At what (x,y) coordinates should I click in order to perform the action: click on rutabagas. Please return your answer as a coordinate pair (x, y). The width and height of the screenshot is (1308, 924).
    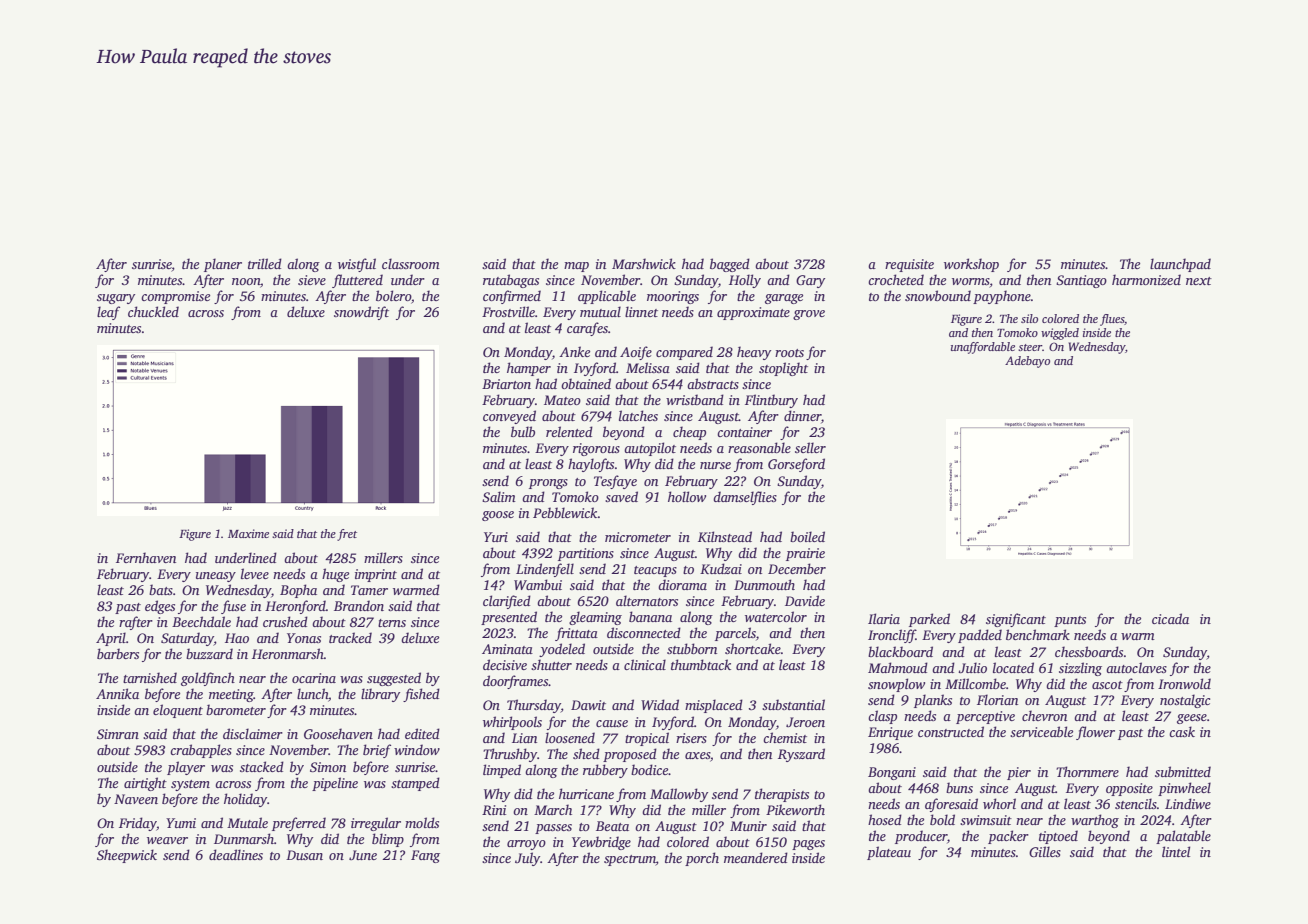
    Looking at the image, I should click on (511, 281).
